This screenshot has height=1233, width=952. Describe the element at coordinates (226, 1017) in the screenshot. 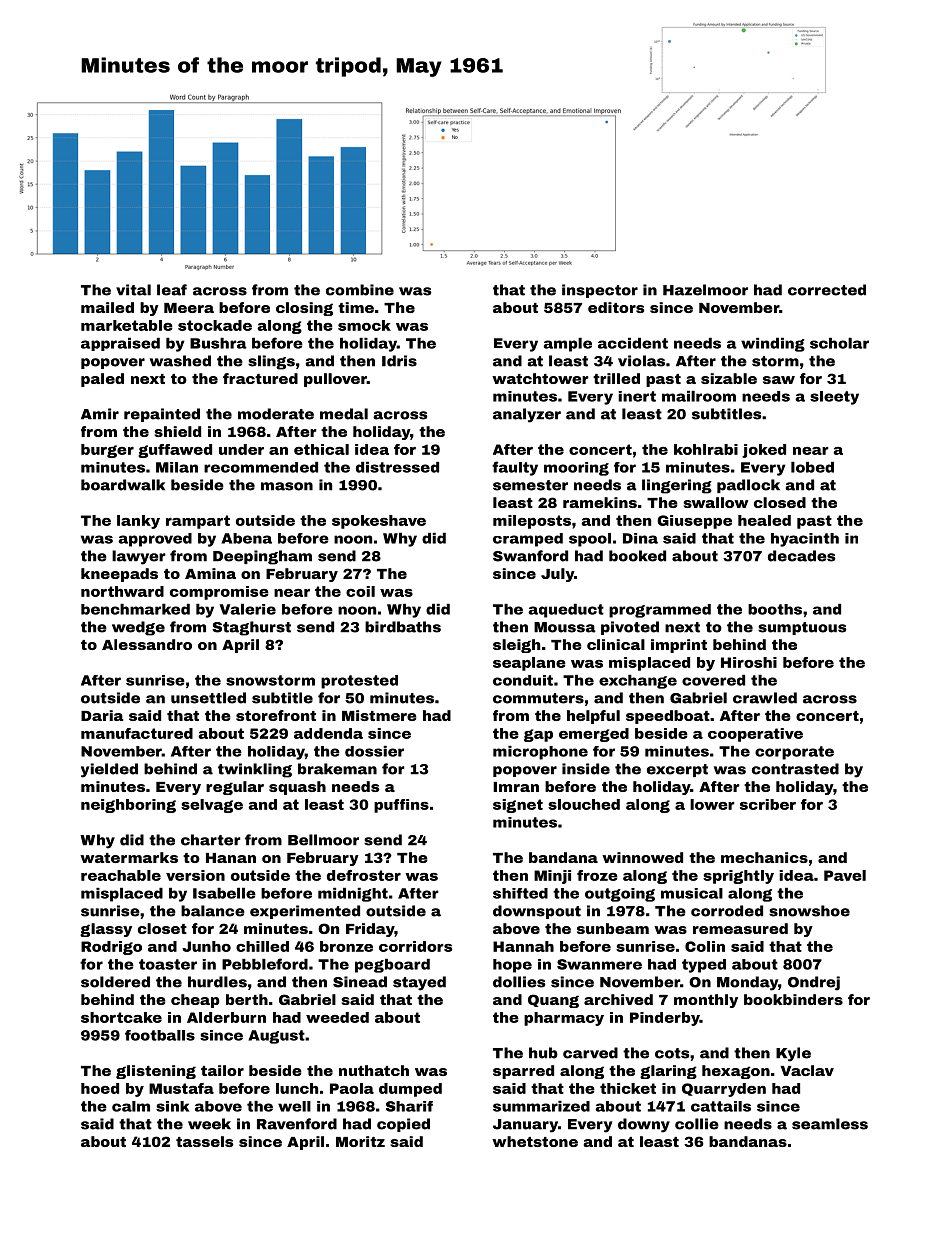

I see `Alderburn` at that location.
